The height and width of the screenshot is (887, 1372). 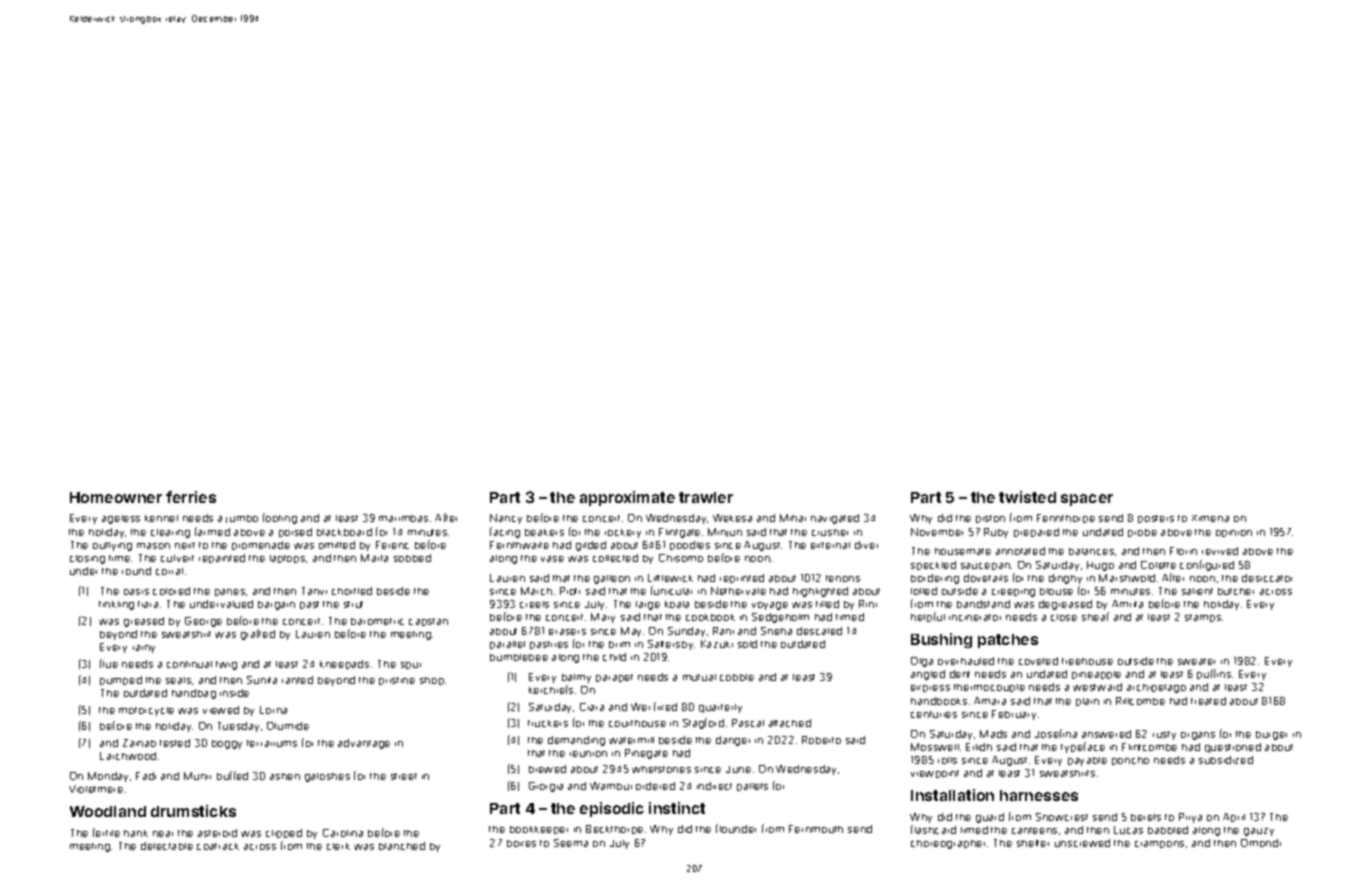 I want to click on navigated, so click(x=835, y=519).
